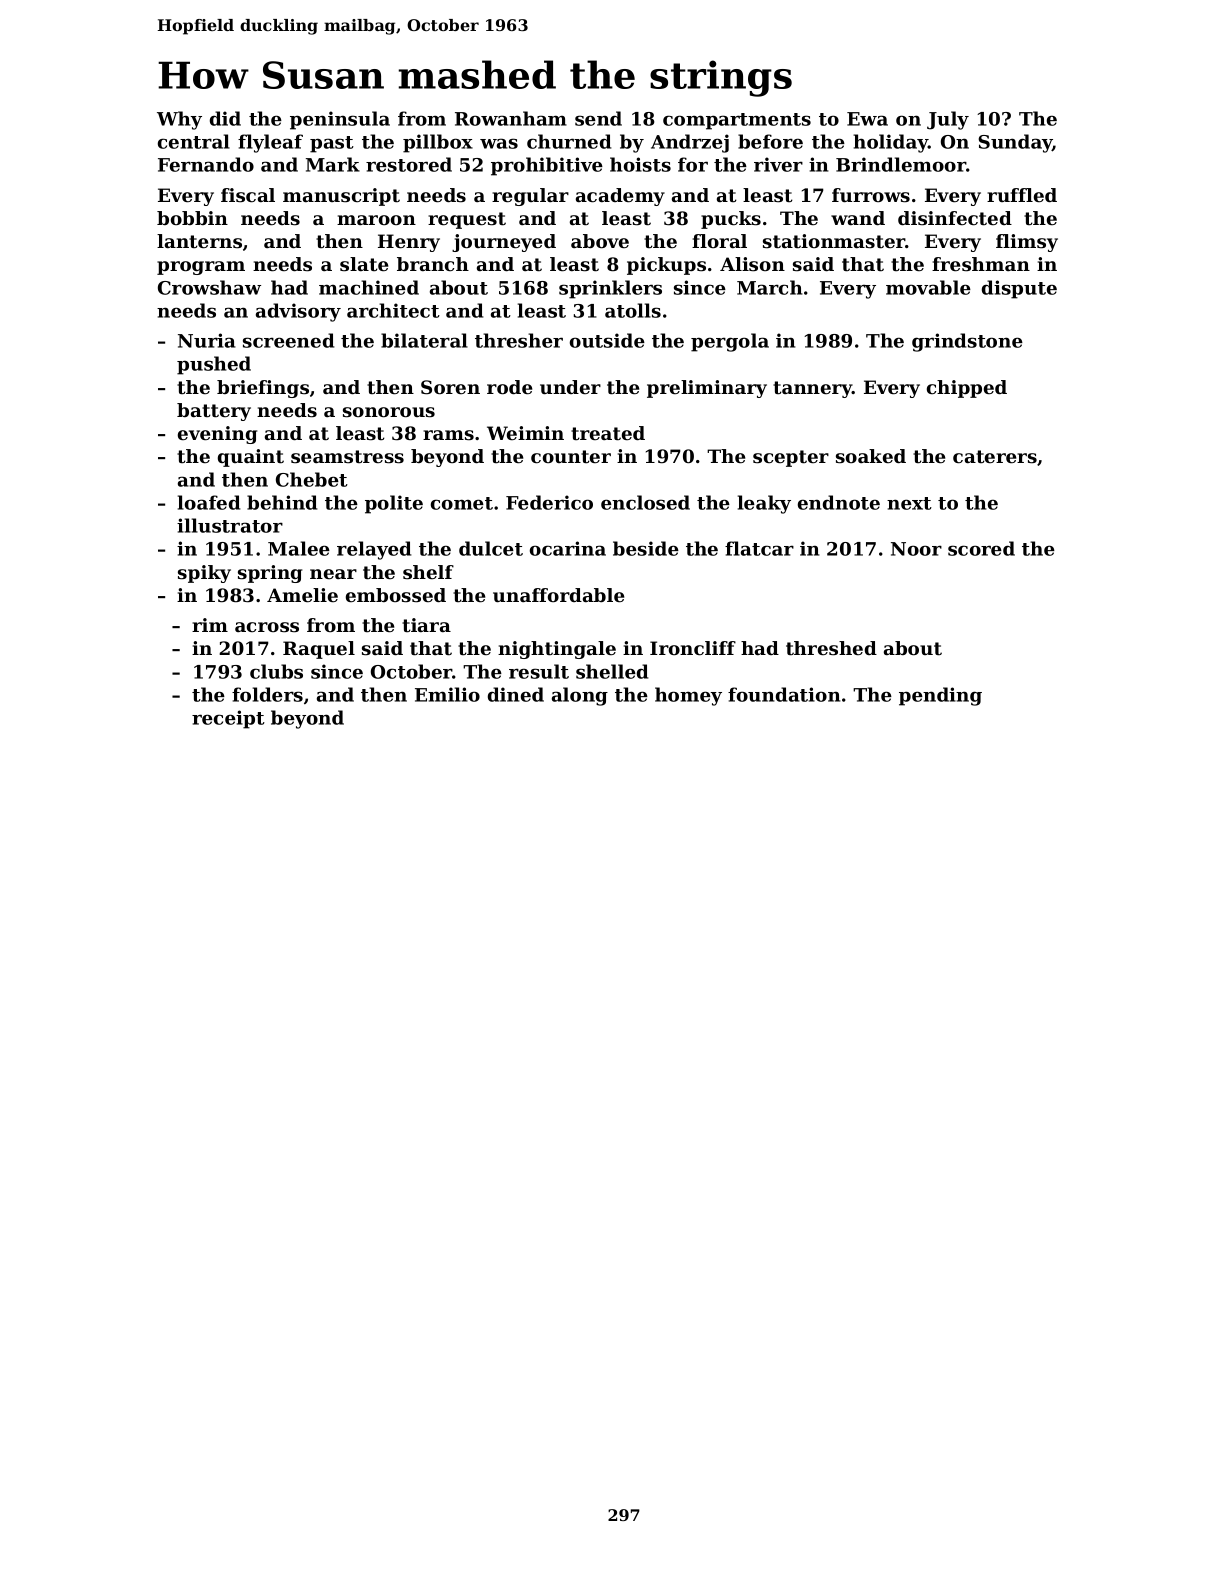 Image resolution: width=1215 pixels, height=1572 pixels. I want to click on July, so click(948, 120).
